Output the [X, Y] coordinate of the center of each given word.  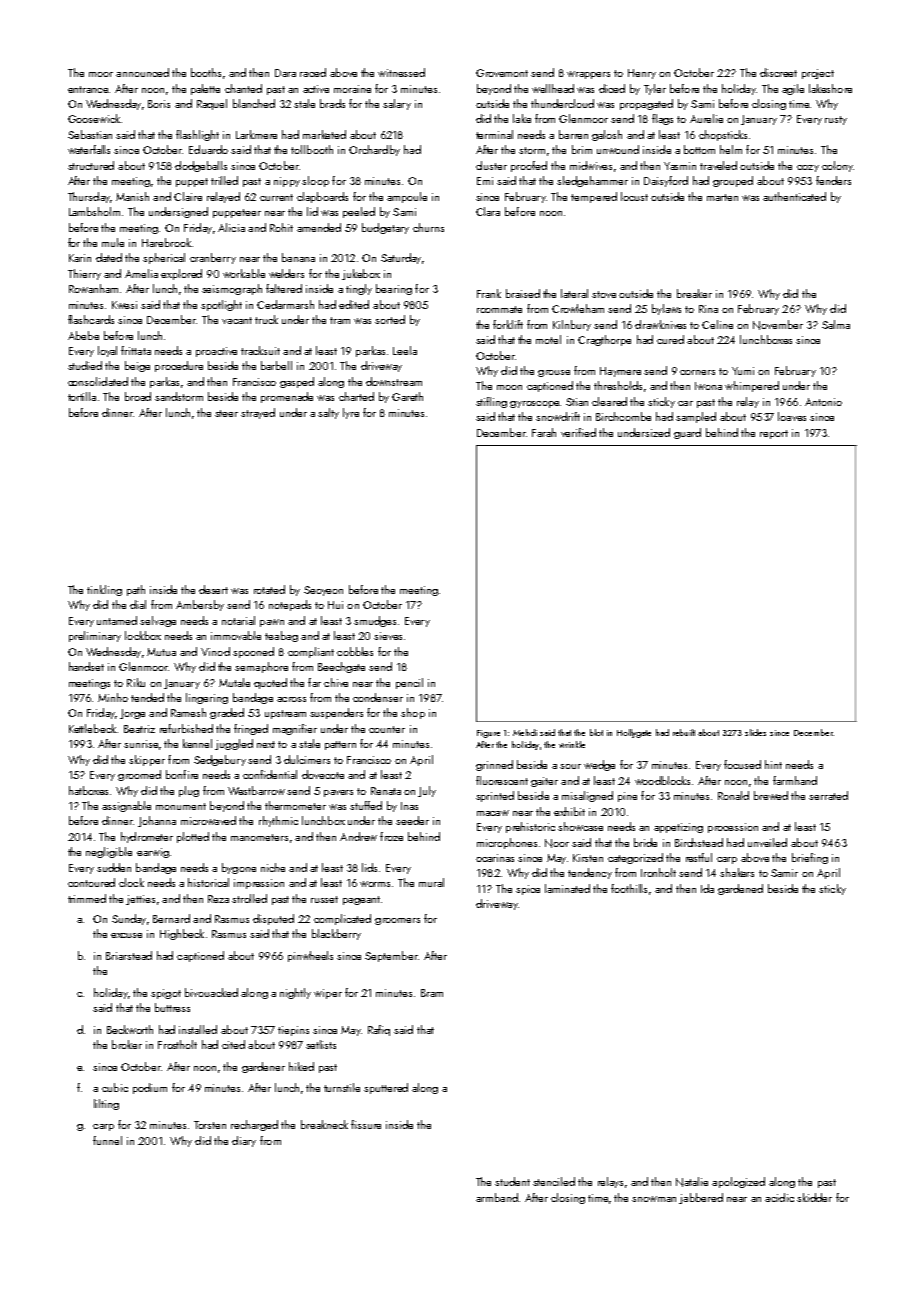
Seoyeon [323, 591]
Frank [489, 293]
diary [244, 1141]
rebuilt [684, 732]
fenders [833, 180]
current [276, 197]
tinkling [104, 590]
